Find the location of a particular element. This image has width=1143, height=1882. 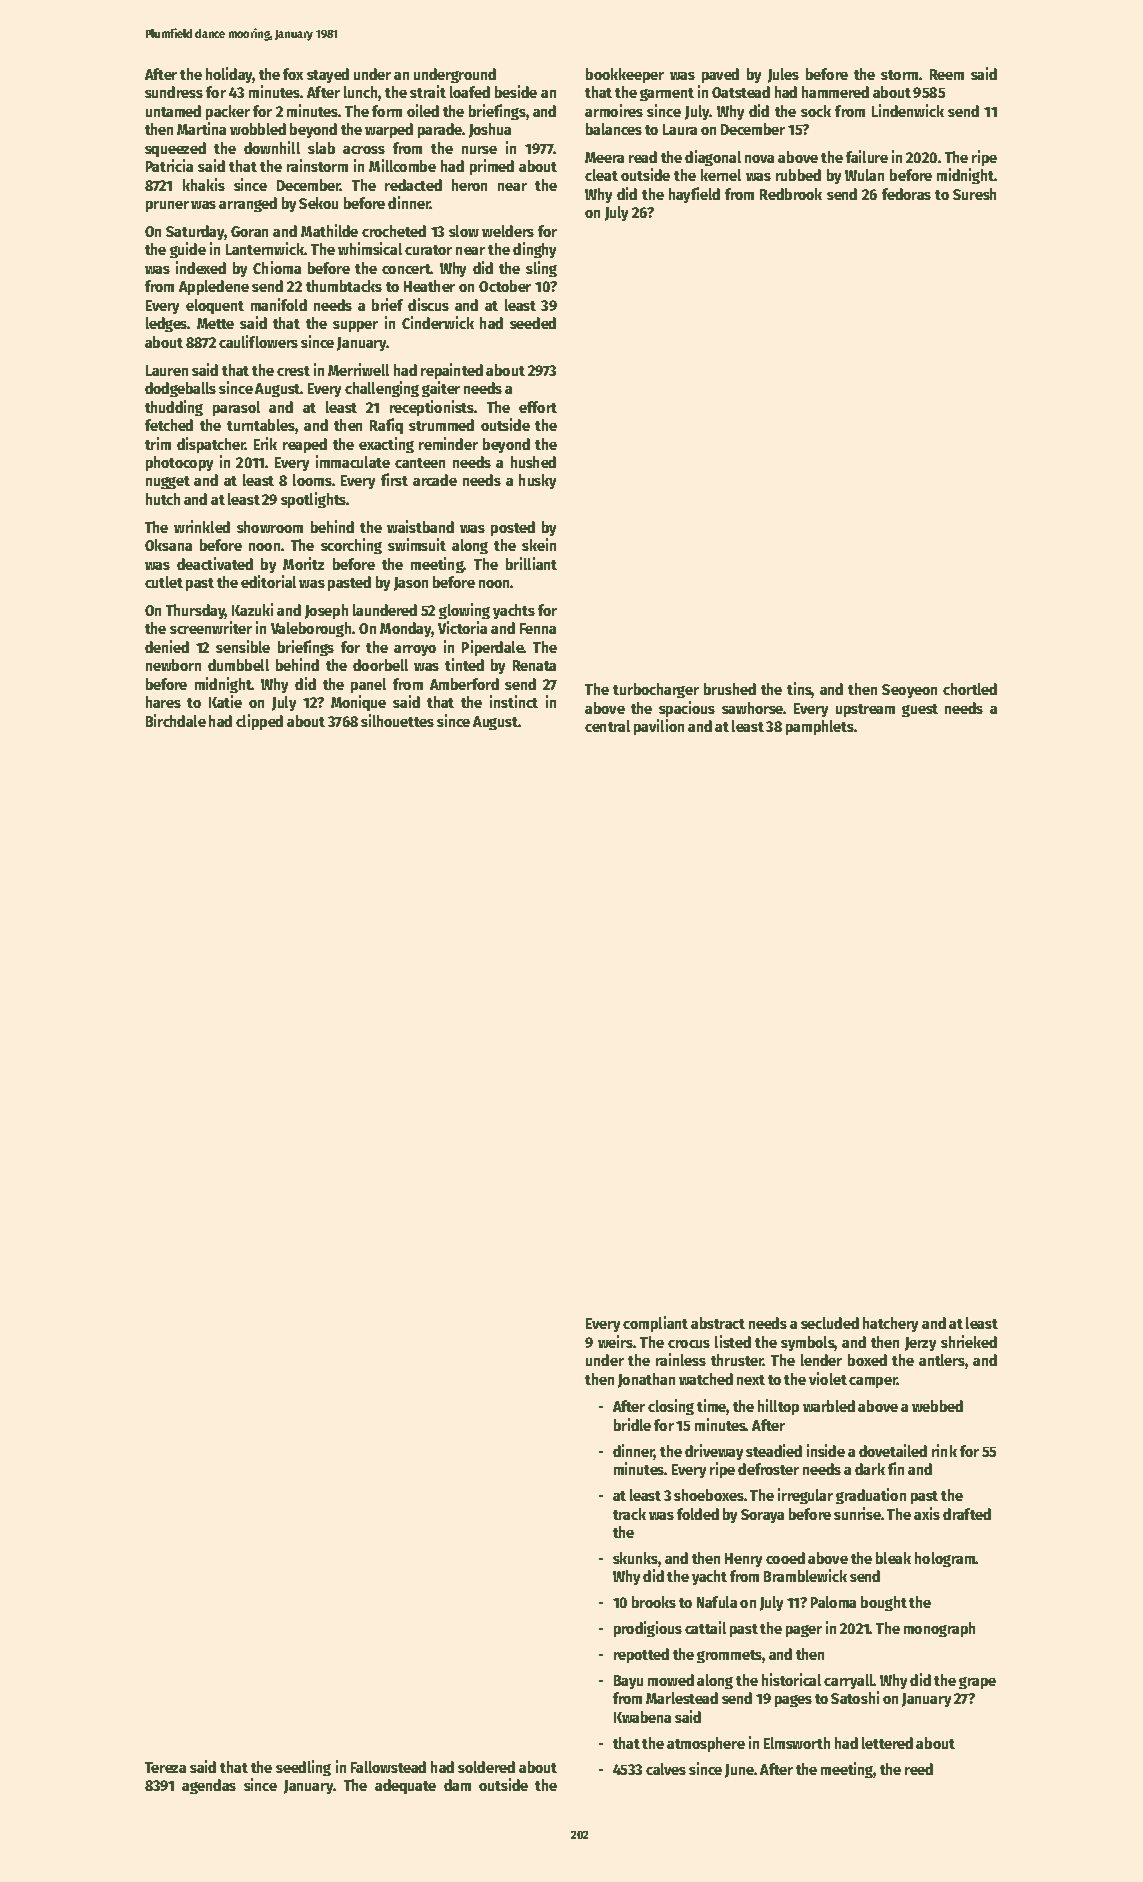

doorbell is located at coordinates (380, 665).
